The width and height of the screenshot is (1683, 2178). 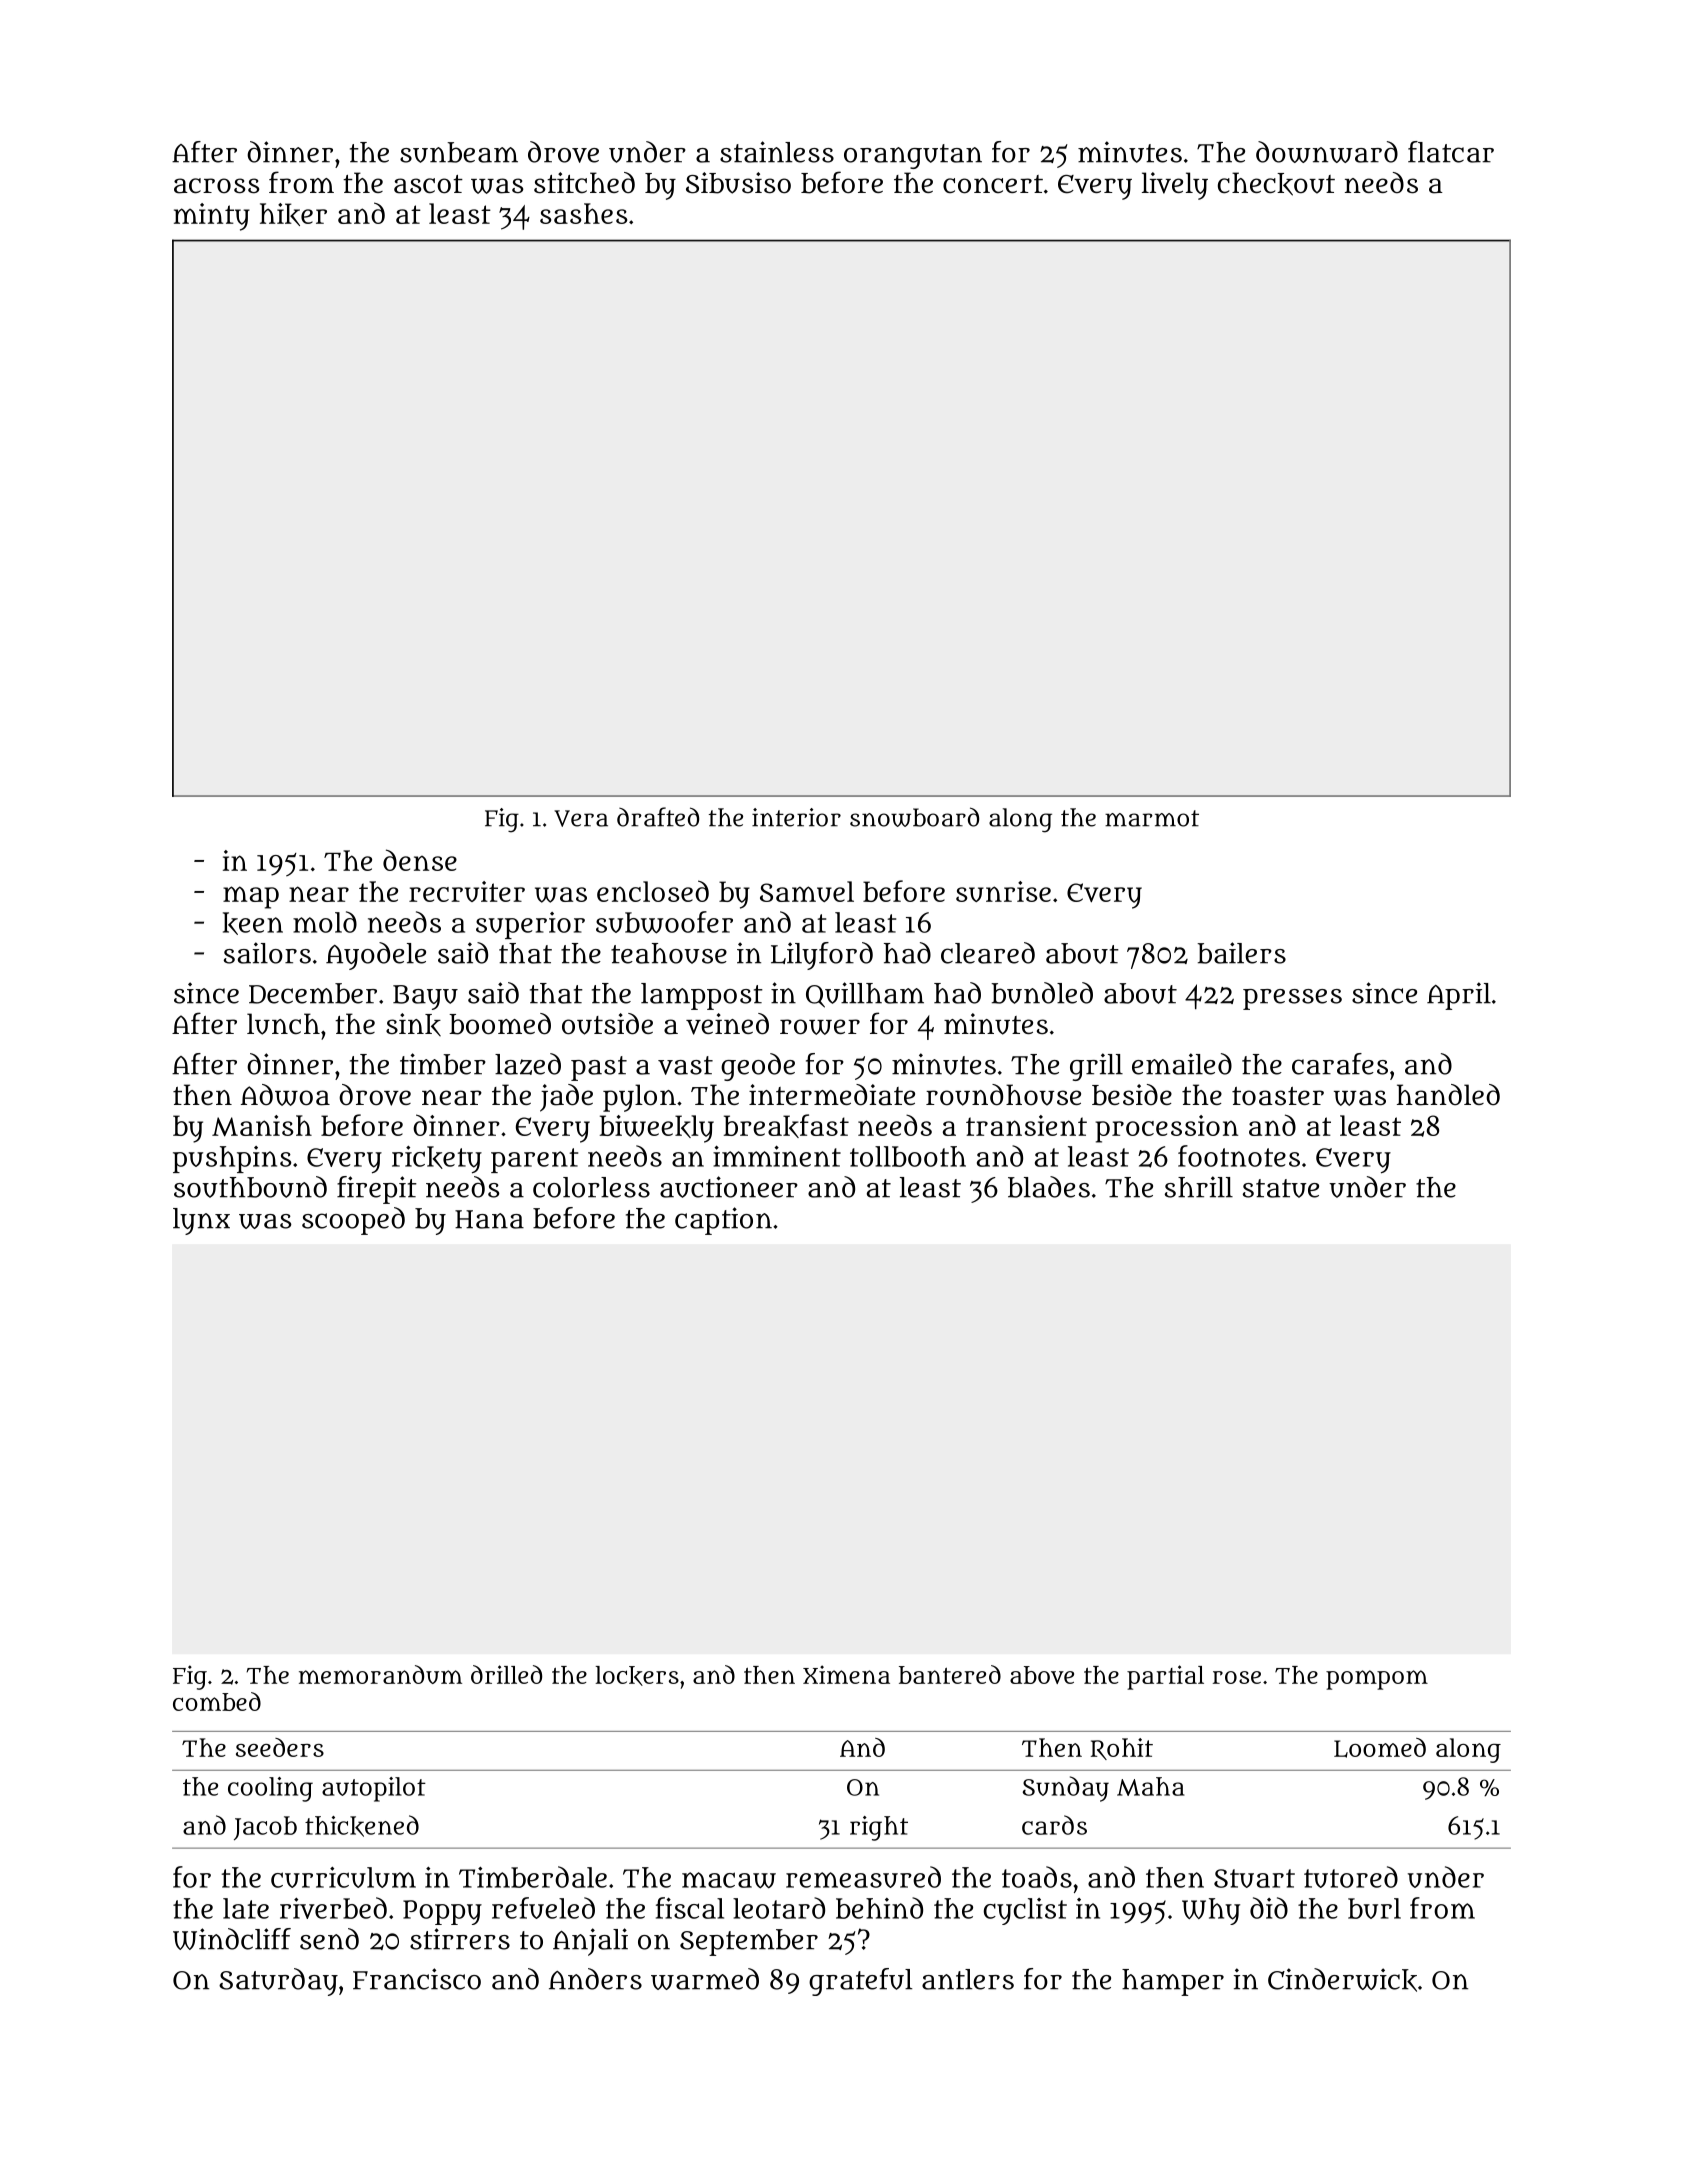 What do you see at coordinates (1380, 1748) in the screenshot?
I see `Loomed` at bounding box center [1380, 1748].
